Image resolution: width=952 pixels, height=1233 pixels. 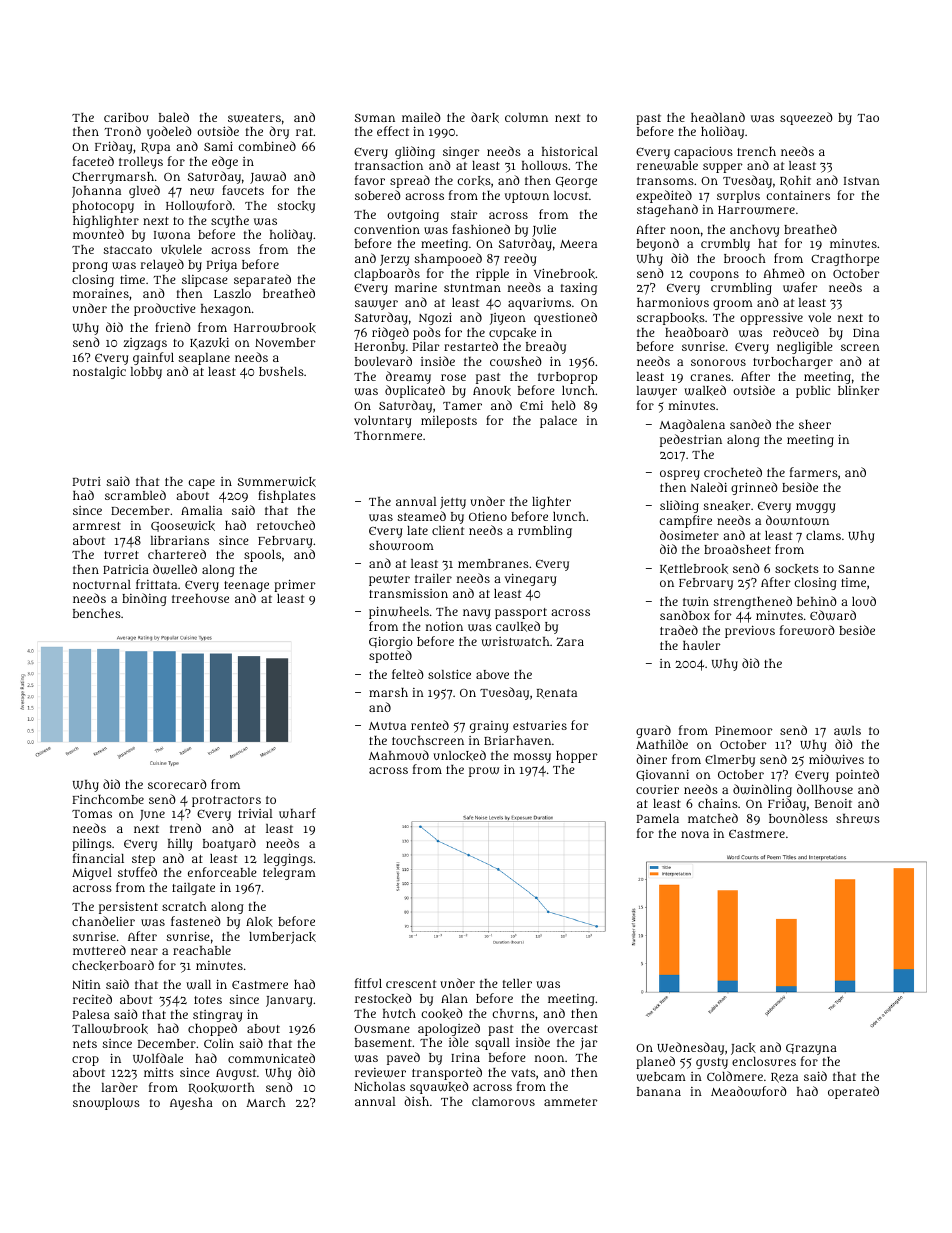 What do you see at coordinates (695, 834) in the screenshot?
I see `nova` at bounding box center [695, 834].
